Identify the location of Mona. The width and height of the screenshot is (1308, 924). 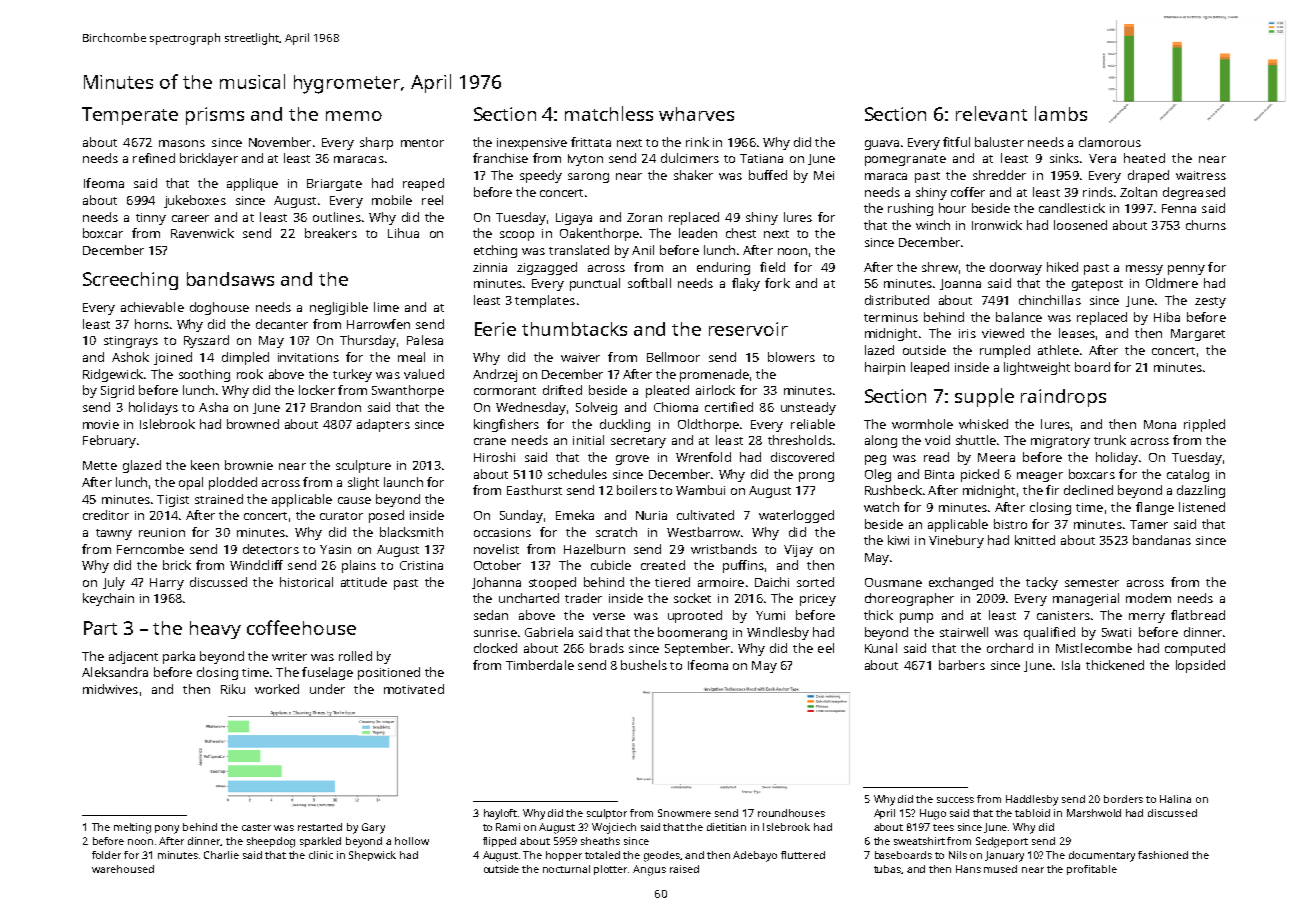
(1160, 424).
